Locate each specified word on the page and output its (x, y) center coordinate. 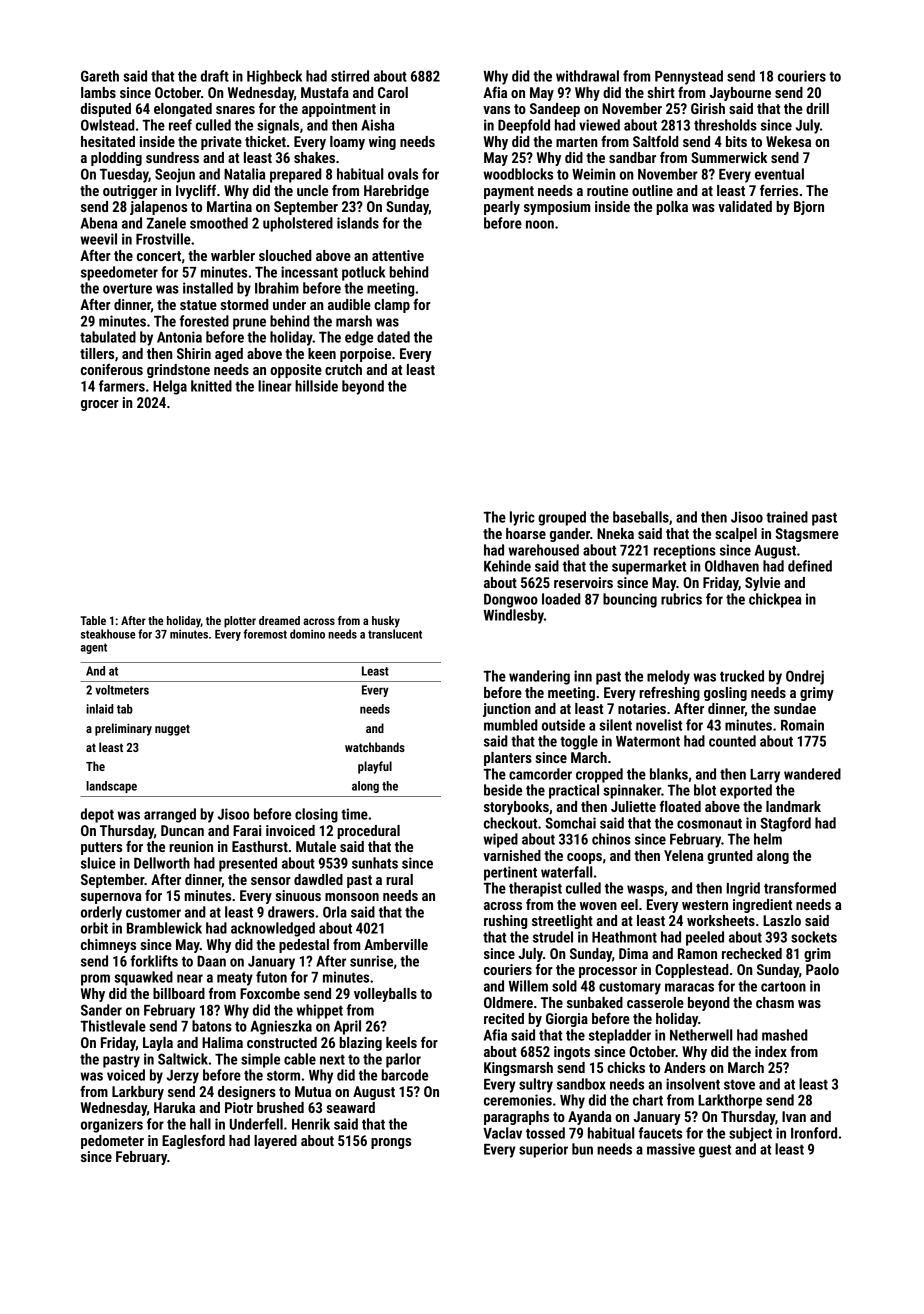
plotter (240, 622)
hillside (316, 386)
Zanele (166, 223)
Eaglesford (193, 1141)
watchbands (375, 747)
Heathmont (624, 937)
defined (810, 566)
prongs (391, 1143)
